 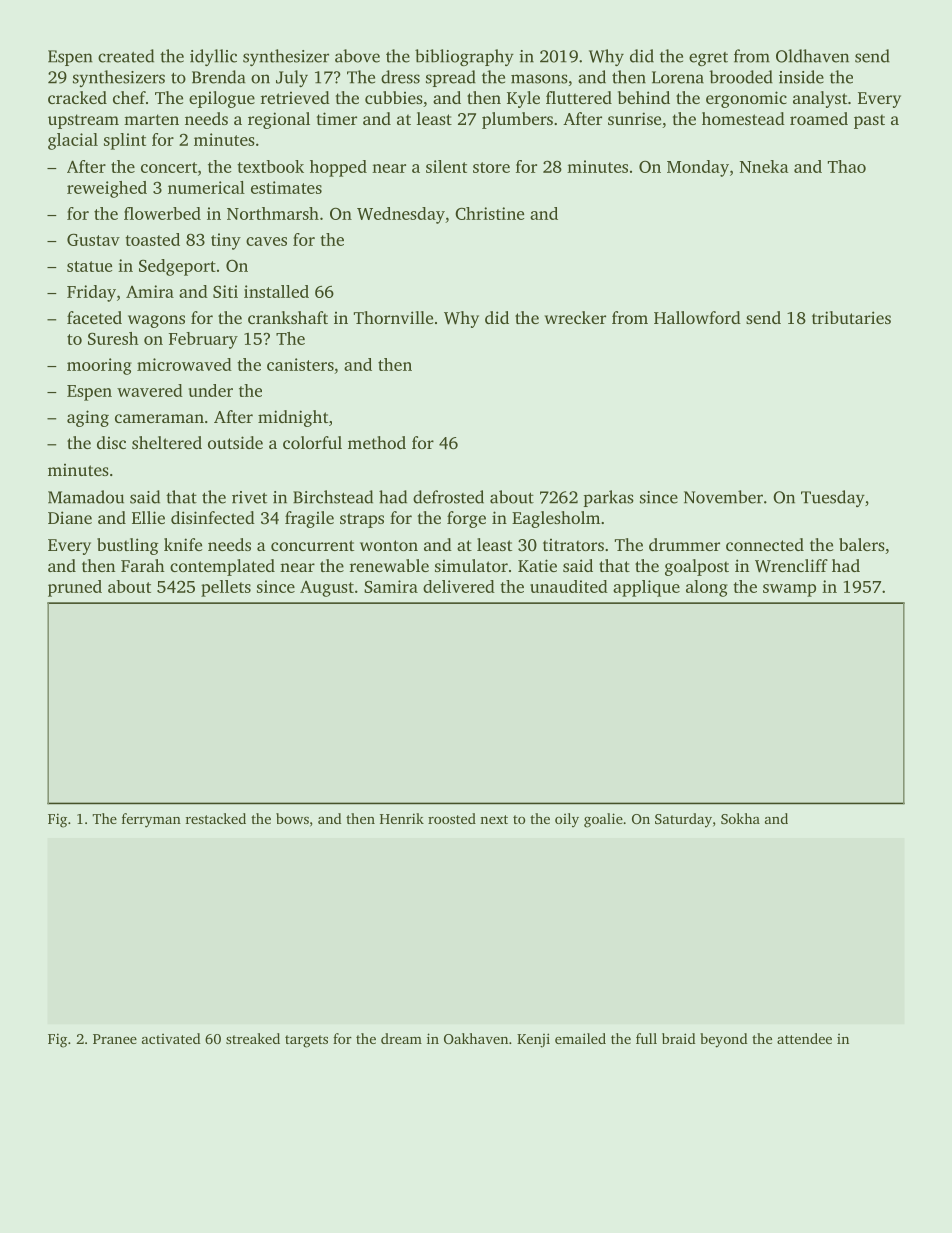 What do you see at coordinates (126, 56) in the image?
I see `created` at bounding box center [126, 56].
